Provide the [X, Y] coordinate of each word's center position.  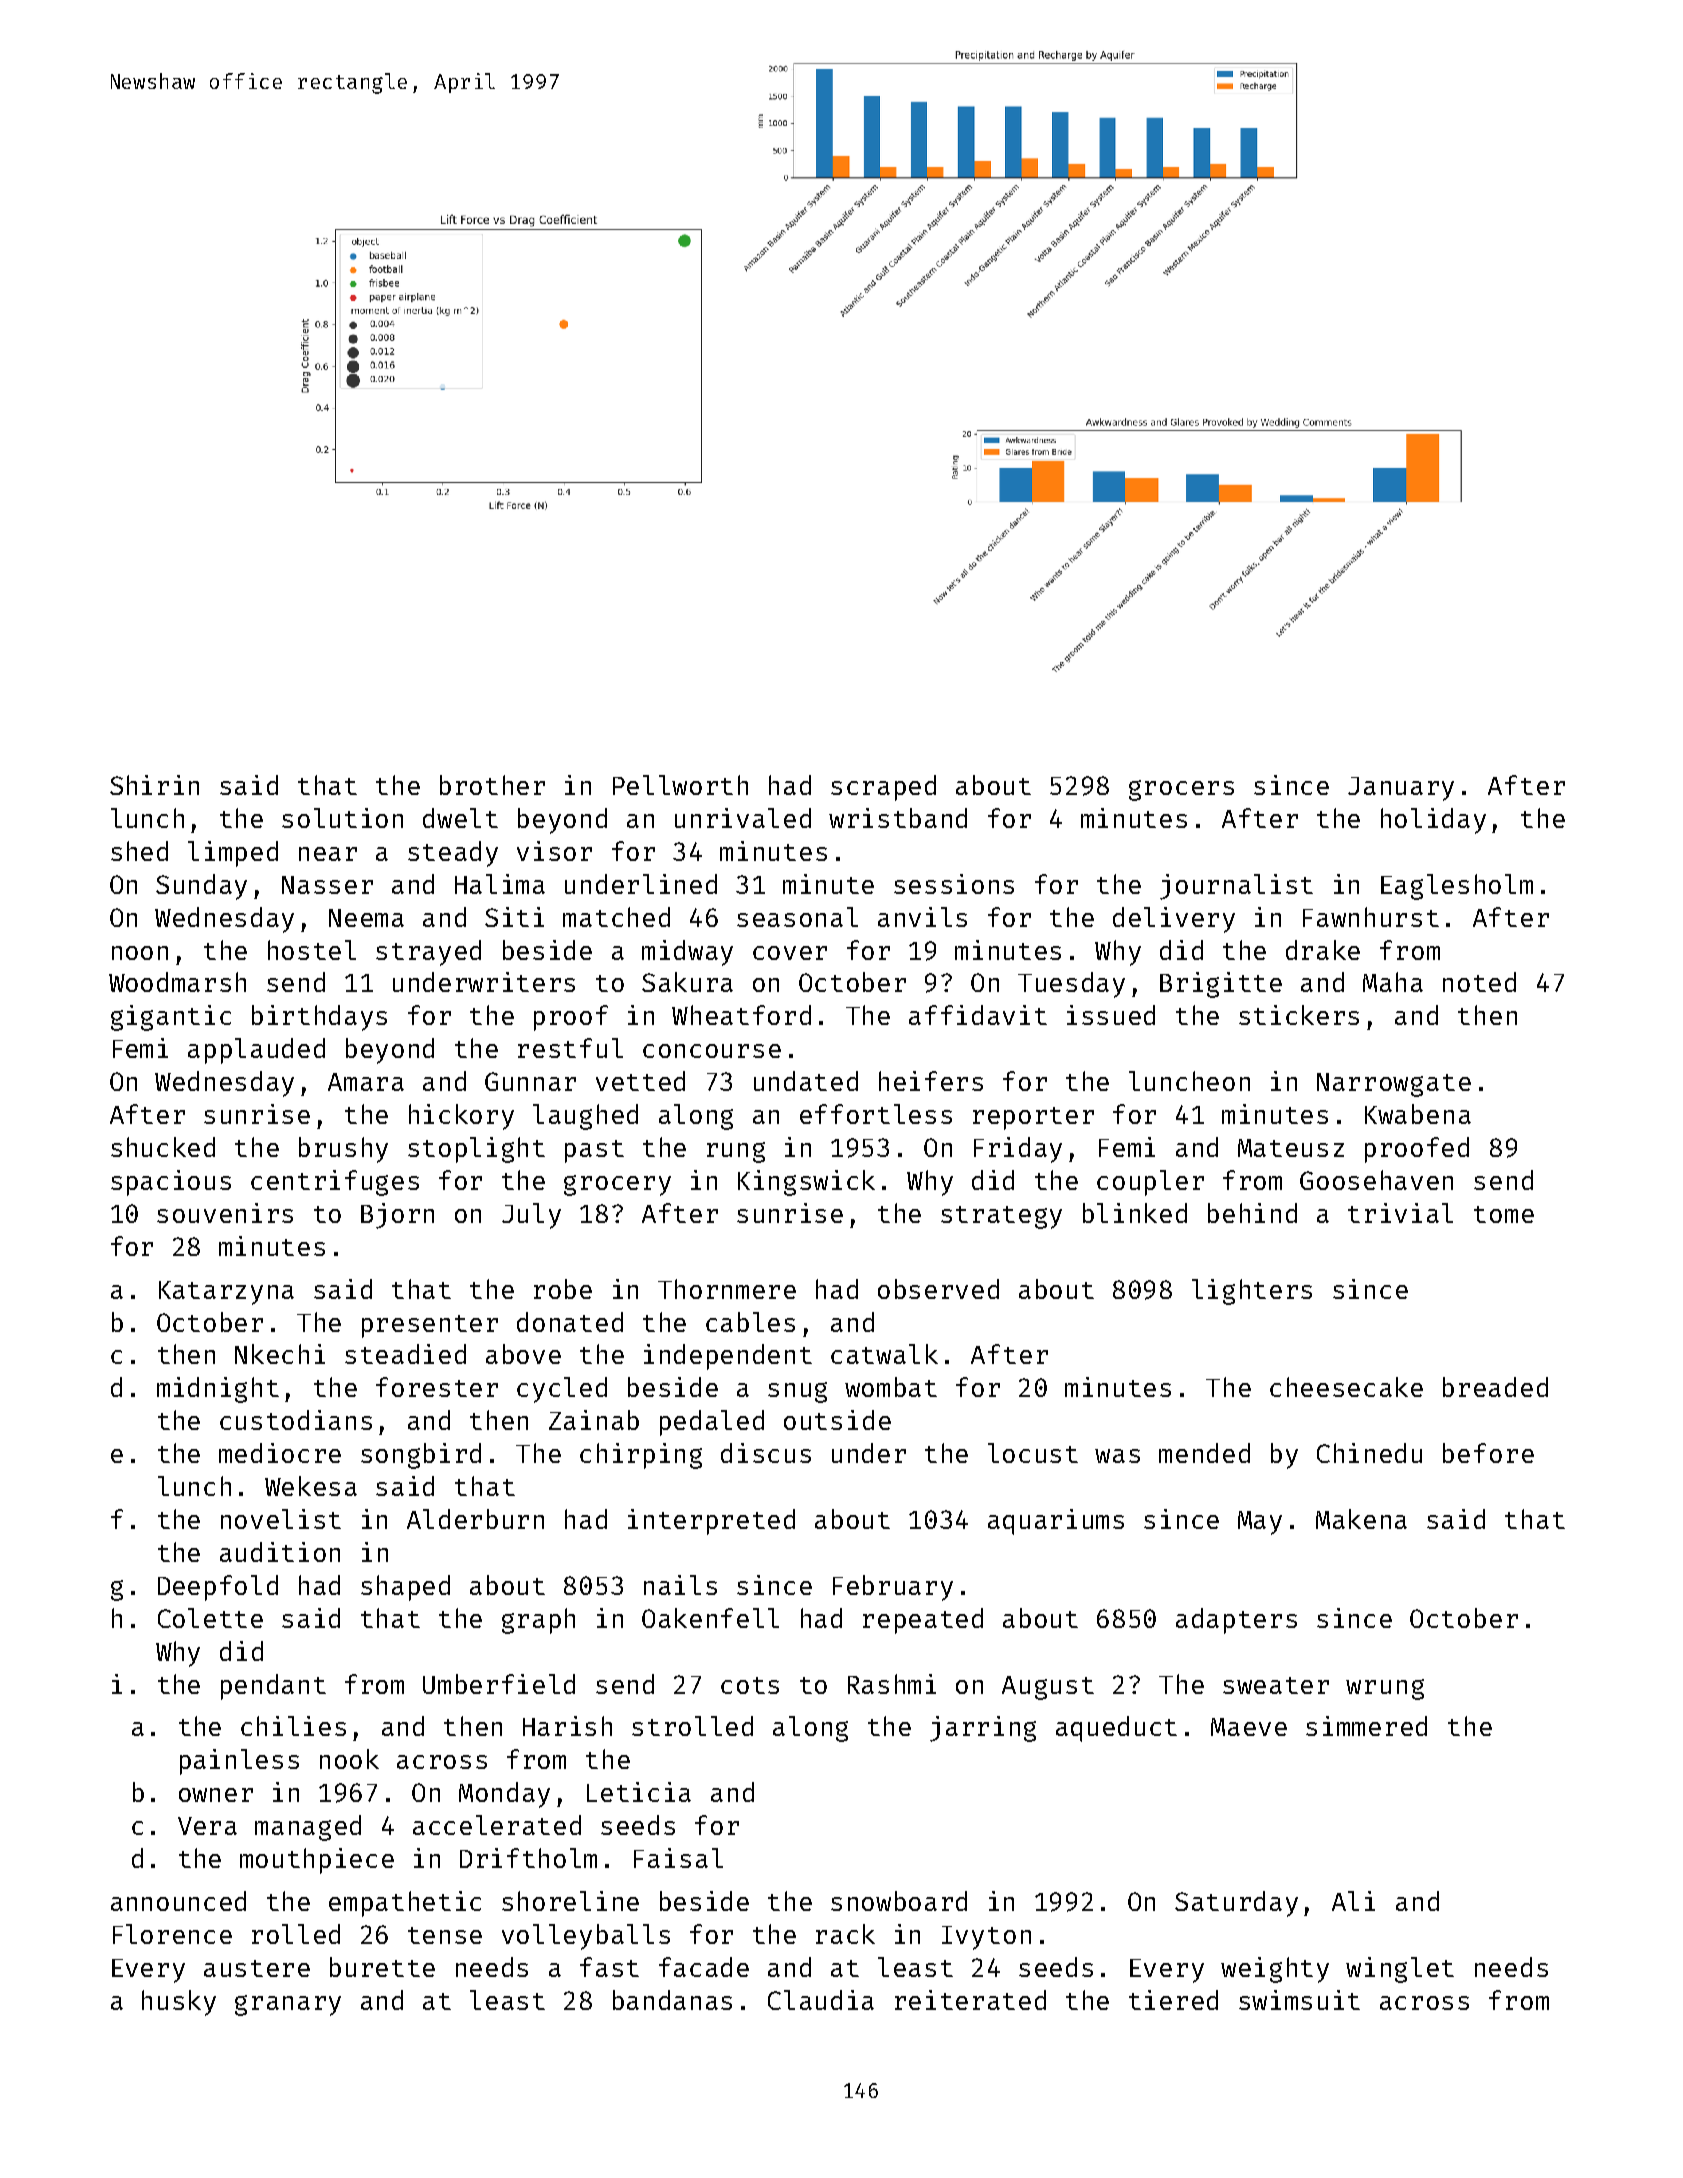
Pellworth [680, 785]
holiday [1433, 821]
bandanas [672, 2000]
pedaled [712, 1423]
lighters [1252, 1292]
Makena [1361, 1519]
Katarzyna [226, 1293]
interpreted [711, 1522]
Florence [172, 1934]
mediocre [280, 1453]
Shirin [154, 785]
